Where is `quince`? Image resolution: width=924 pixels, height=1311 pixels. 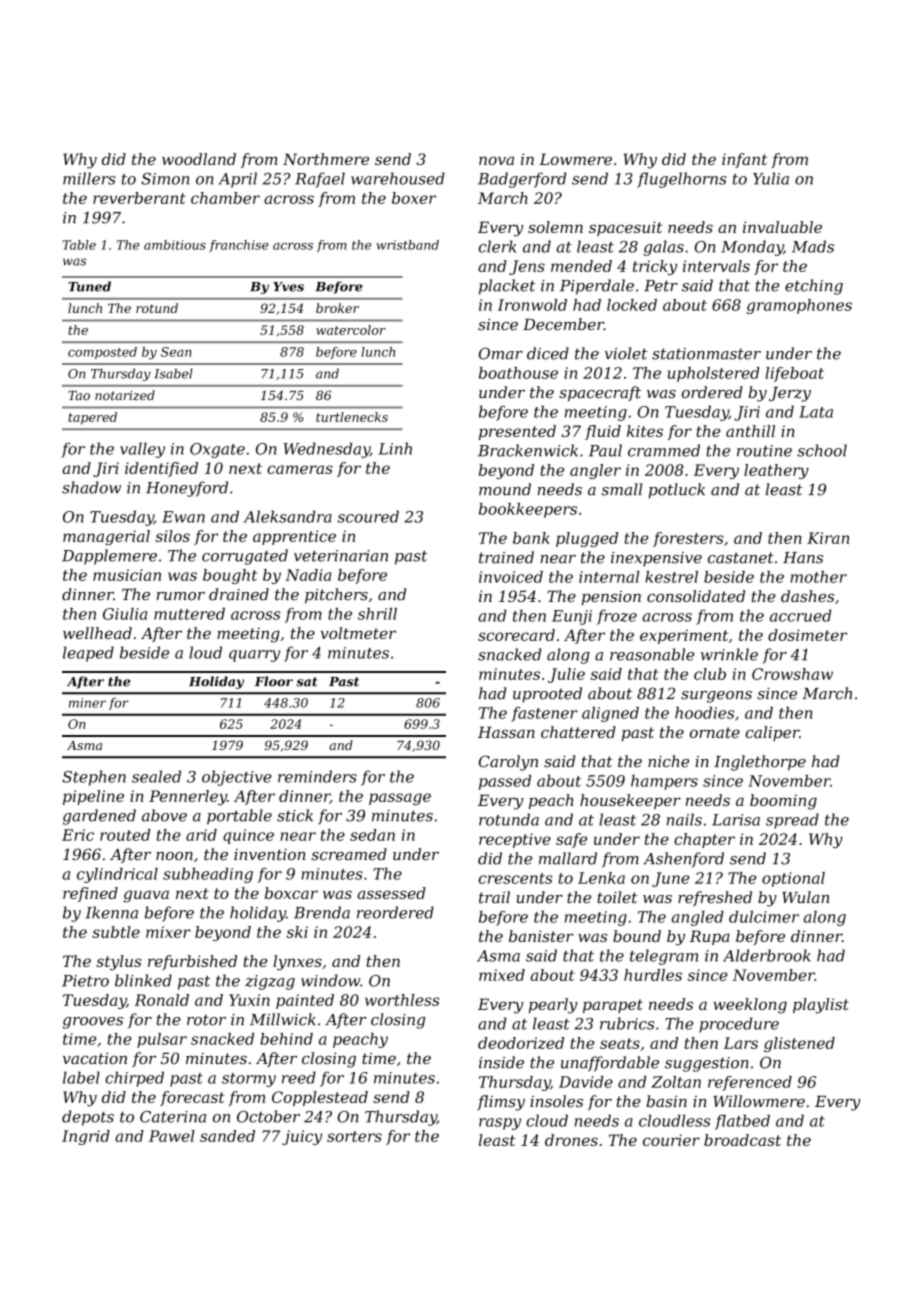
quince is located at coordinates (248, 836).
